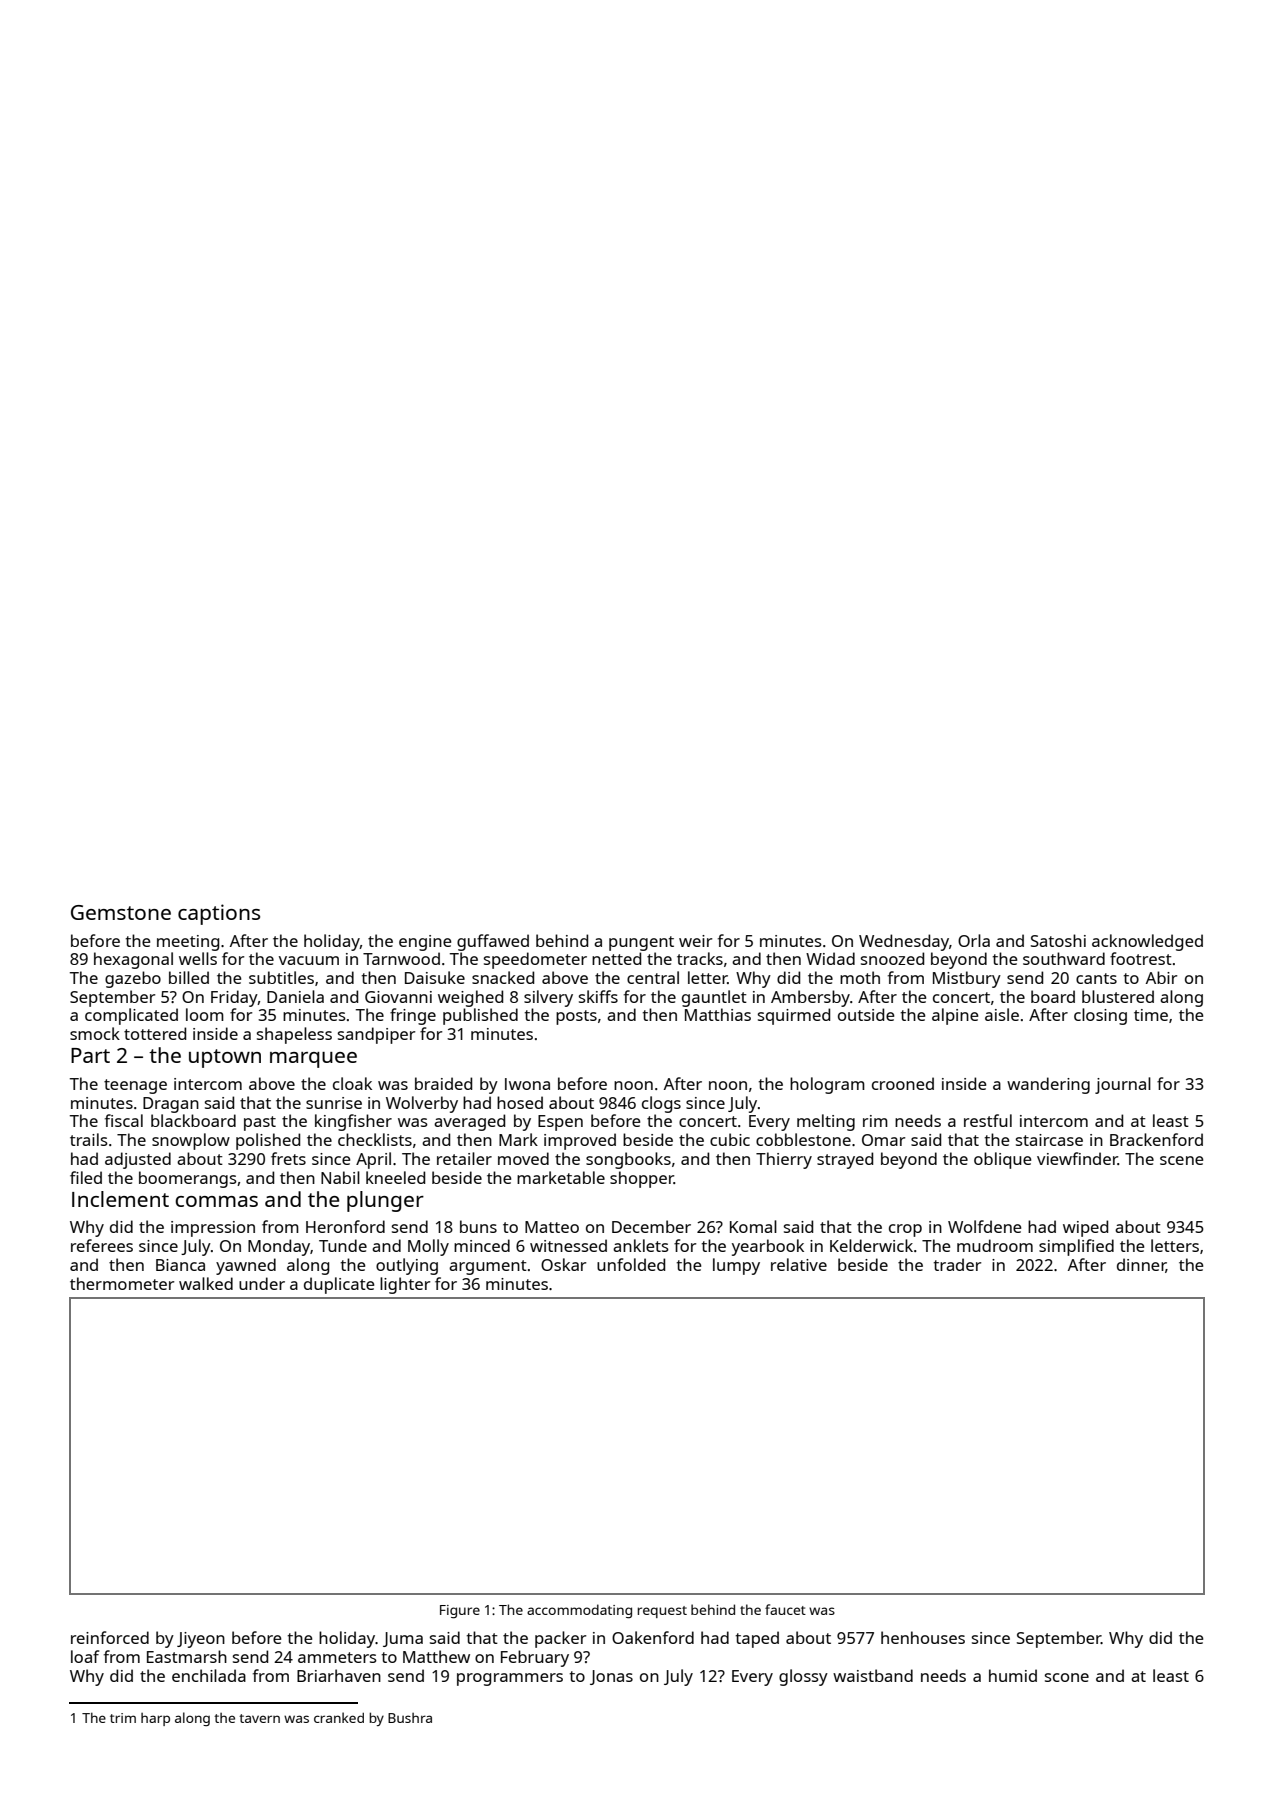  I want to click on faucet, so click(785, 1609).
